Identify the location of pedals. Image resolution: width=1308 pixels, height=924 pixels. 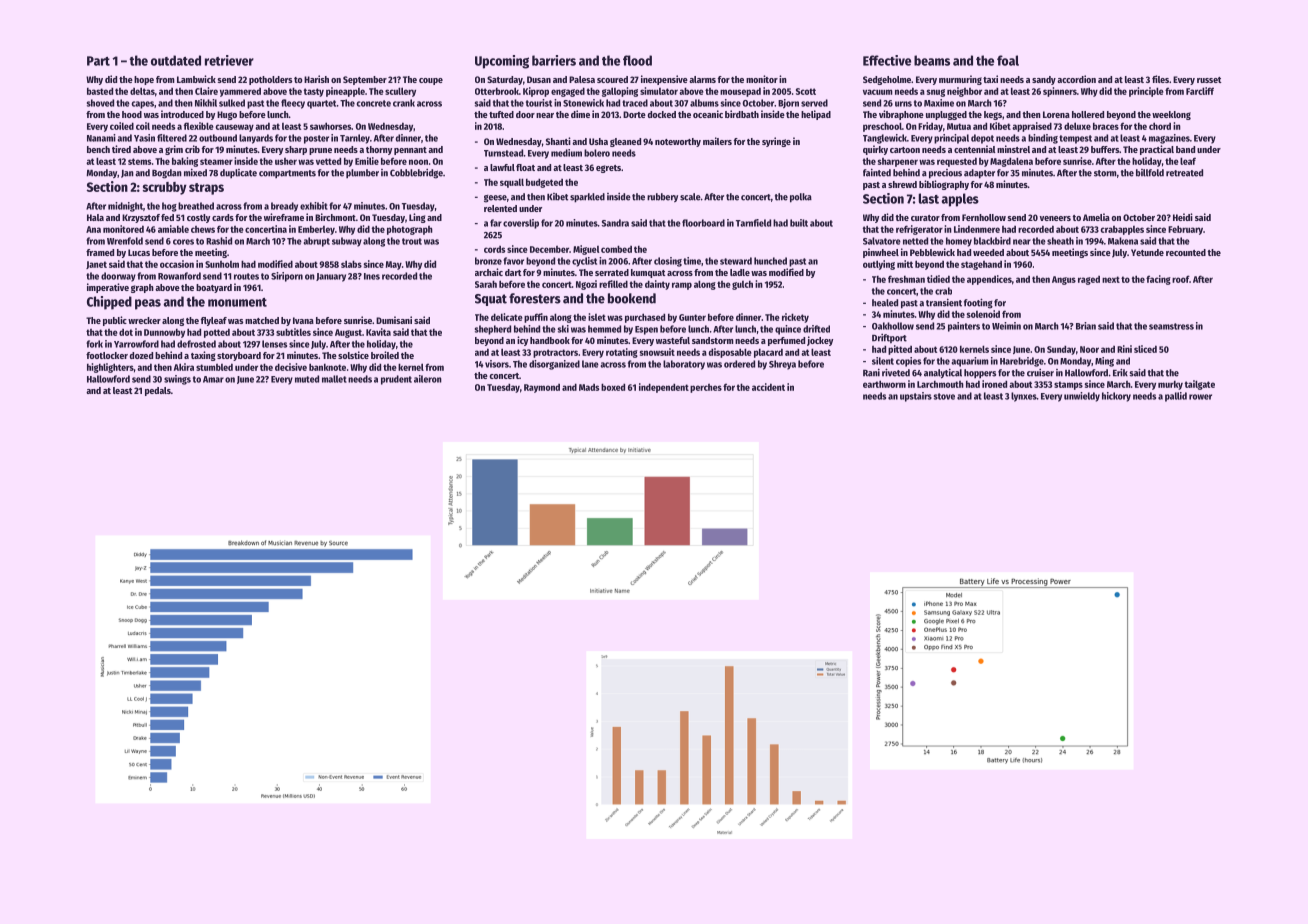
(158, 391).
